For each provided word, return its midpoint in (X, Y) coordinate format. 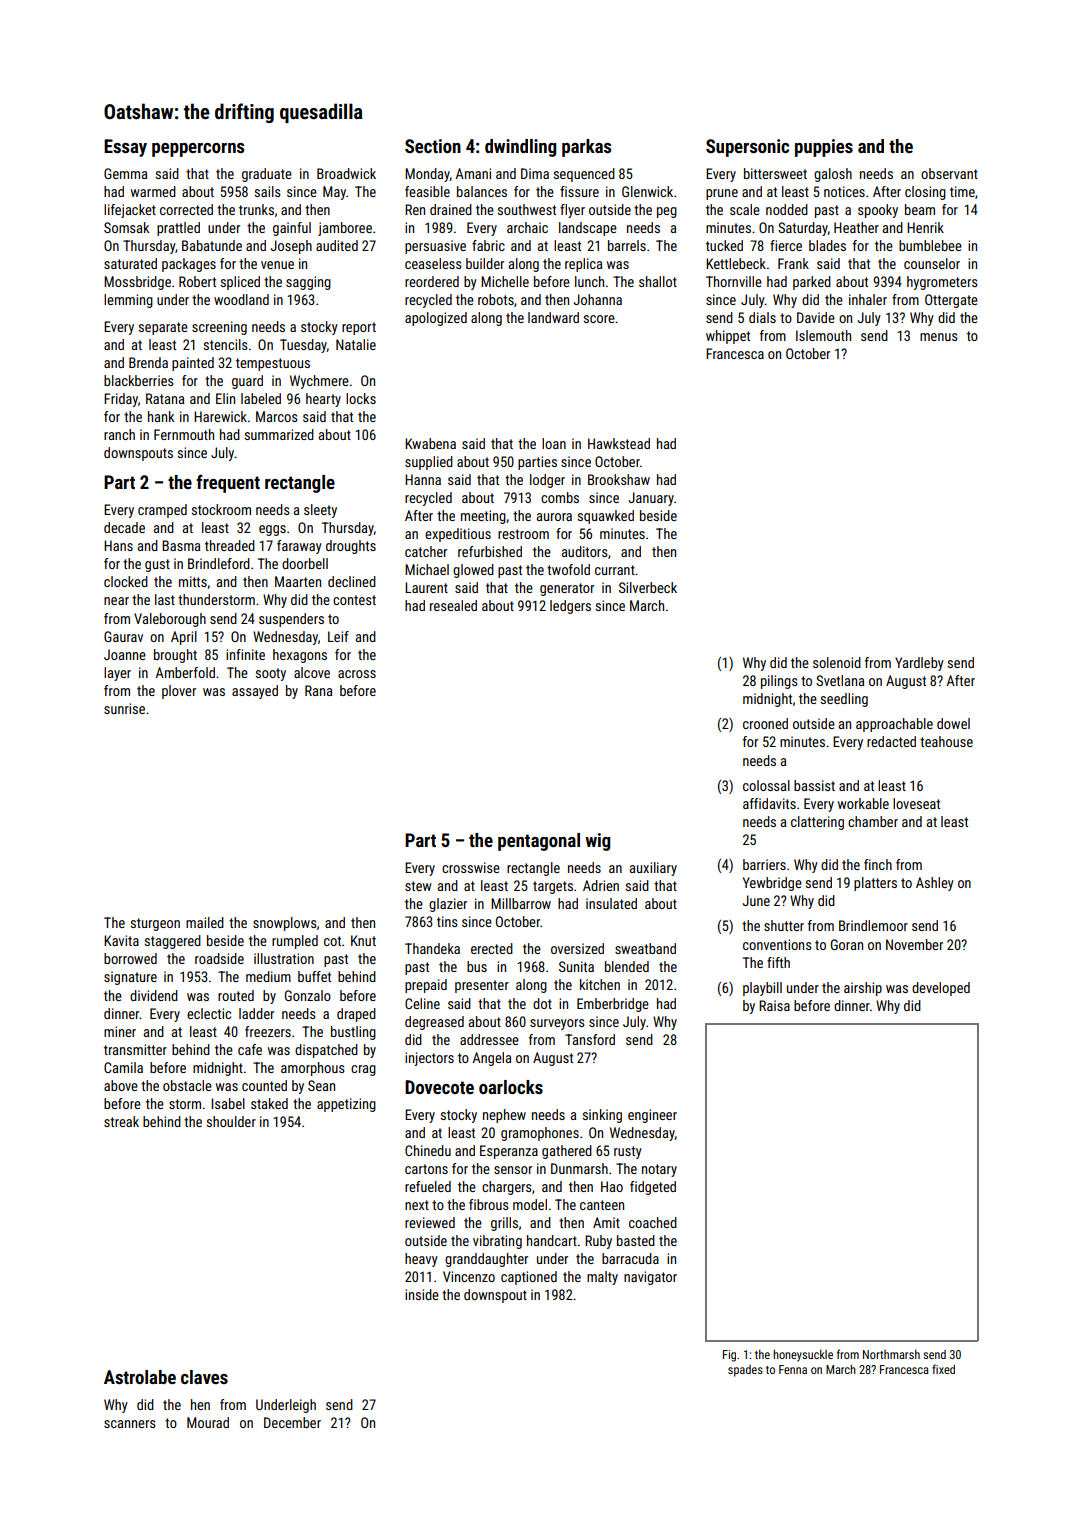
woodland (241, 299)
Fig (729, 1356)
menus (939, 337)
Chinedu (428, 1150)
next (417, 1205)
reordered (432, 281)
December (292, 1422)
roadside (219, 958)
